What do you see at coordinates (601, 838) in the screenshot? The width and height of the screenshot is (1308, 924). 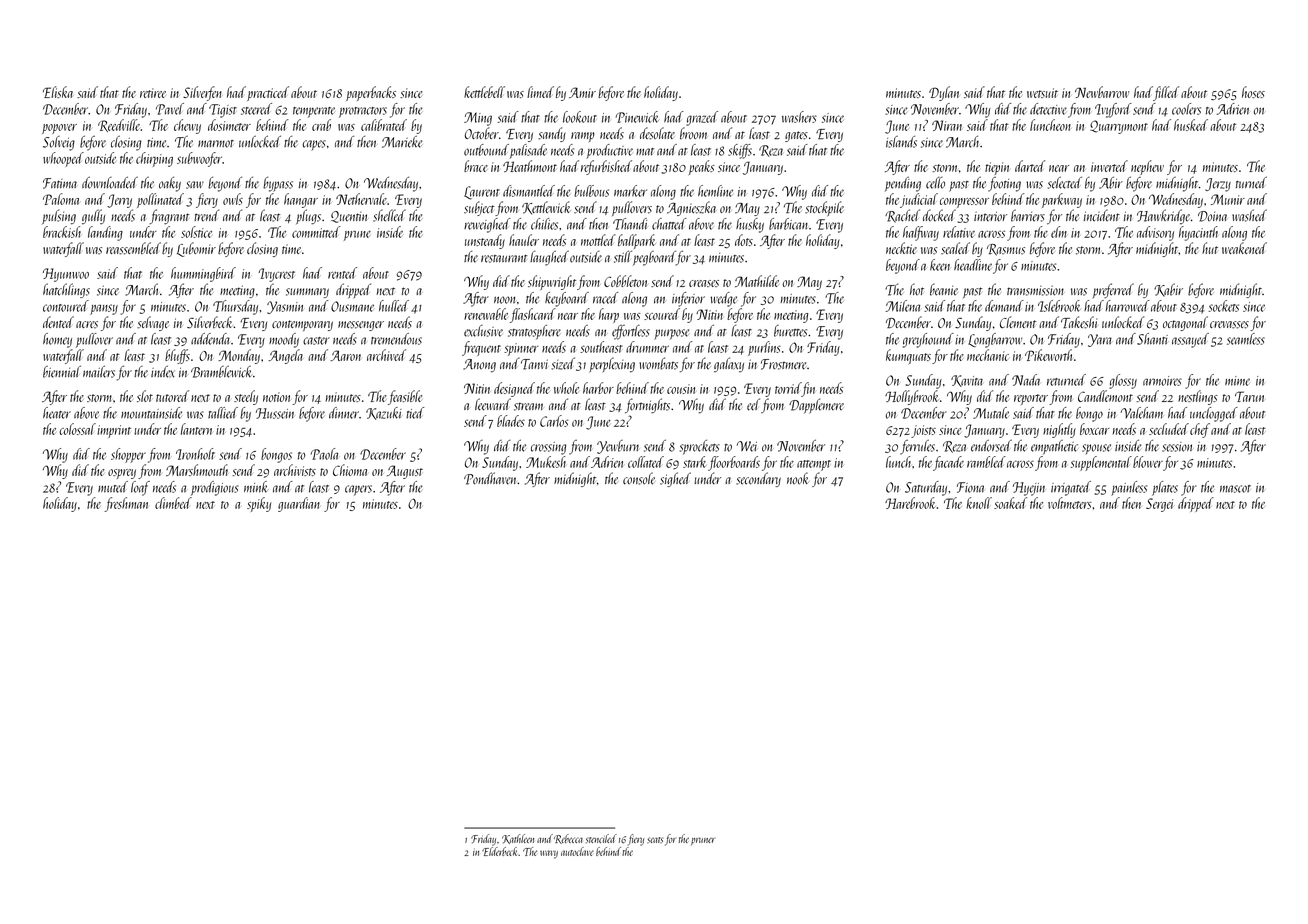 I see `stenciled` at bounding box center [601, 838].
